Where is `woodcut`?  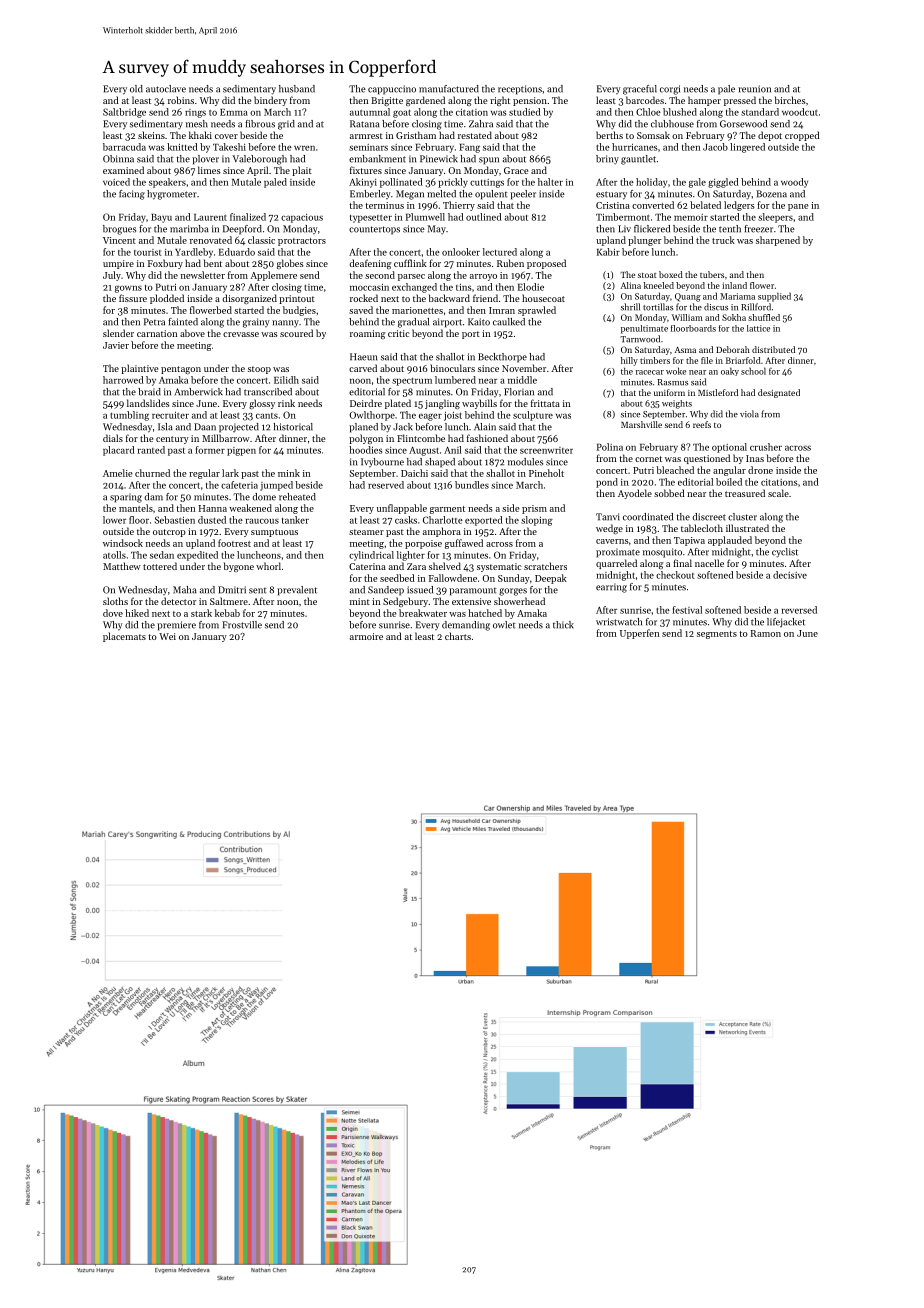 woodcut is located at coordinates (800, 112).
